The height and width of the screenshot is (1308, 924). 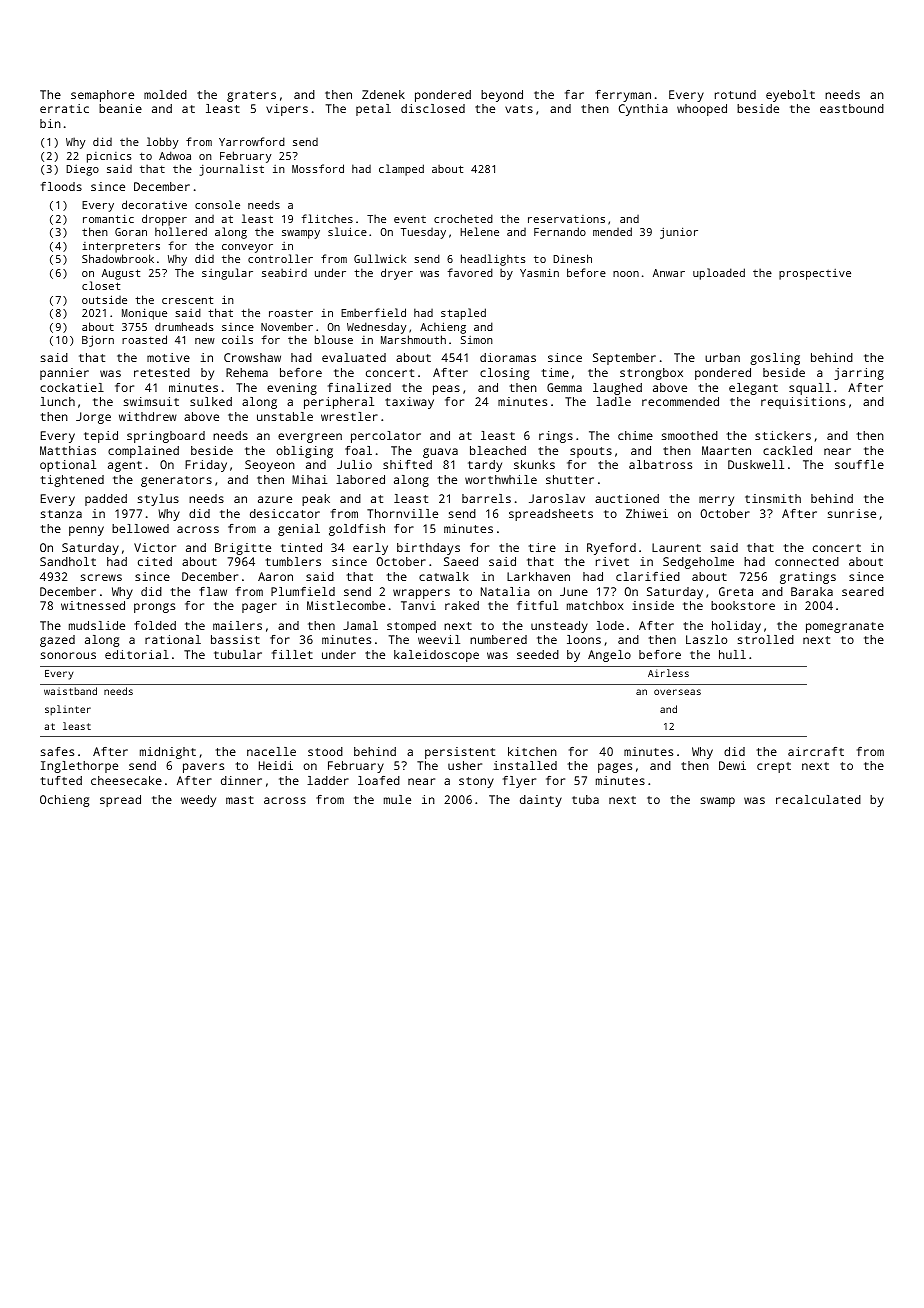 What do you see at coordinates (360, 479) in the screenshot?
I see `labored` at bounding box center [360, 479].
